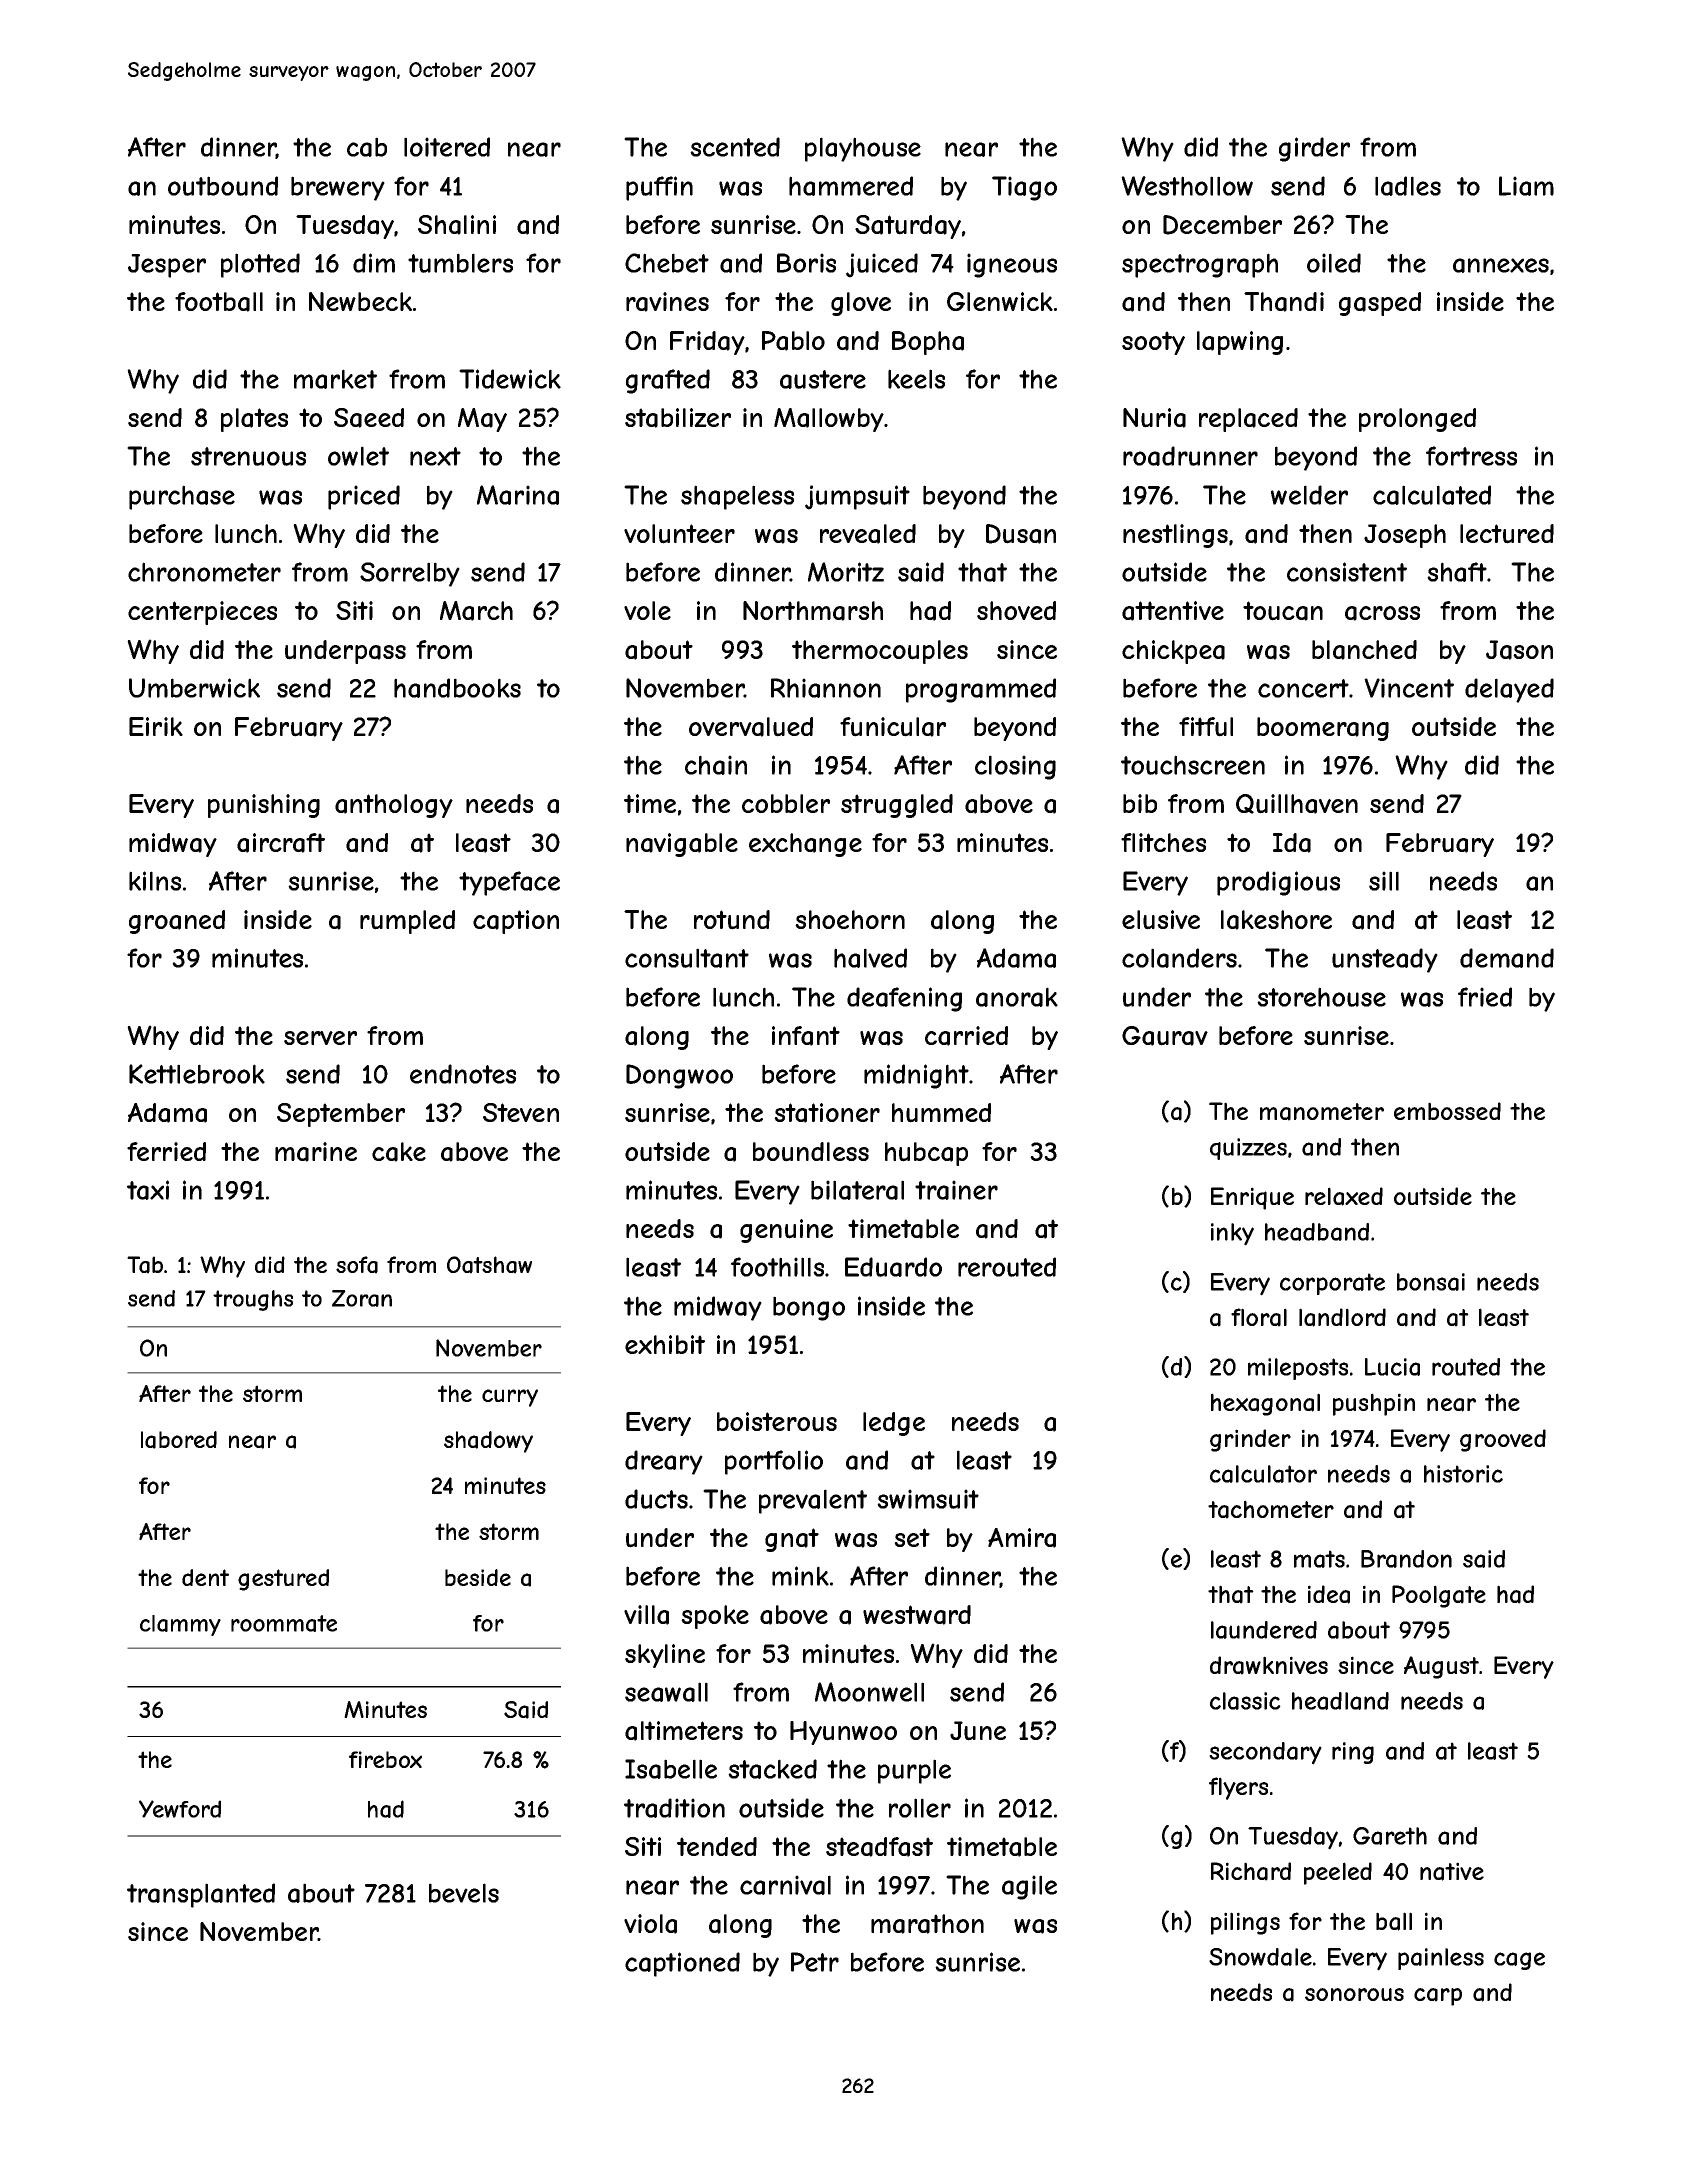  Describe the element at coordinates (1406, 1559) in the screenshot. I see `Brandon` at that location.
